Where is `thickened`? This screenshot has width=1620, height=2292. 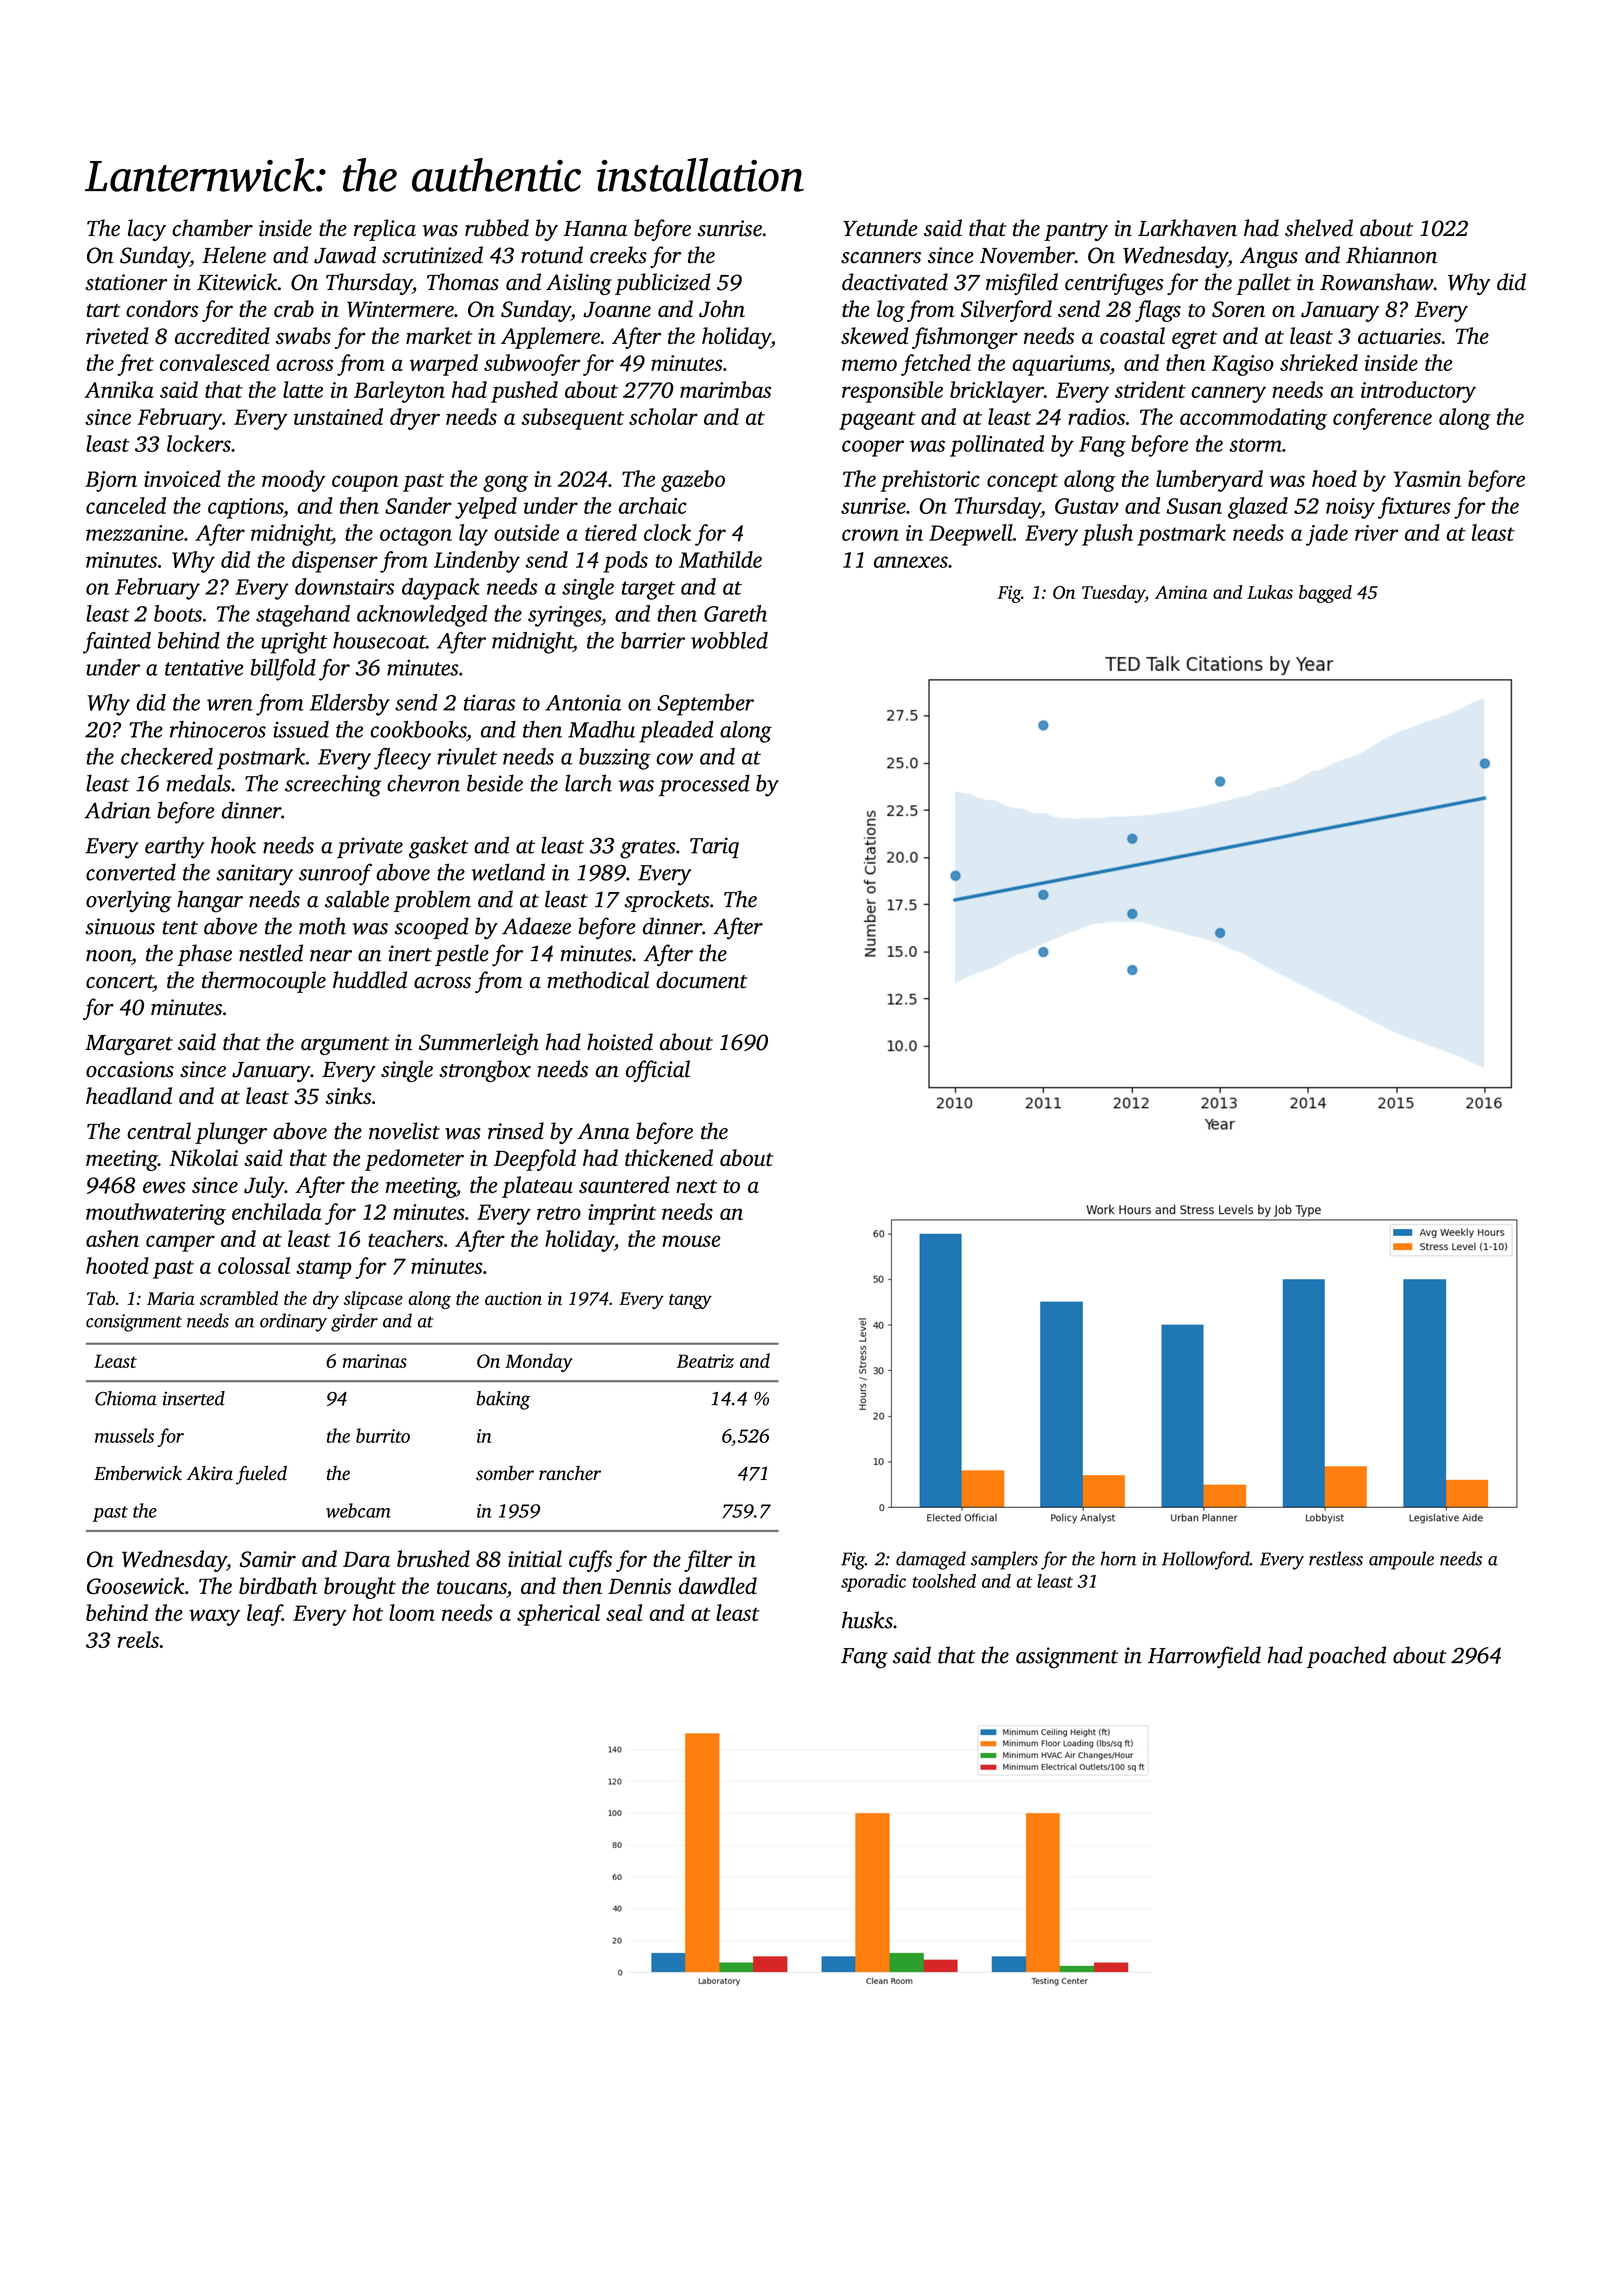 thickened is located at coordinates (669, 1157).
